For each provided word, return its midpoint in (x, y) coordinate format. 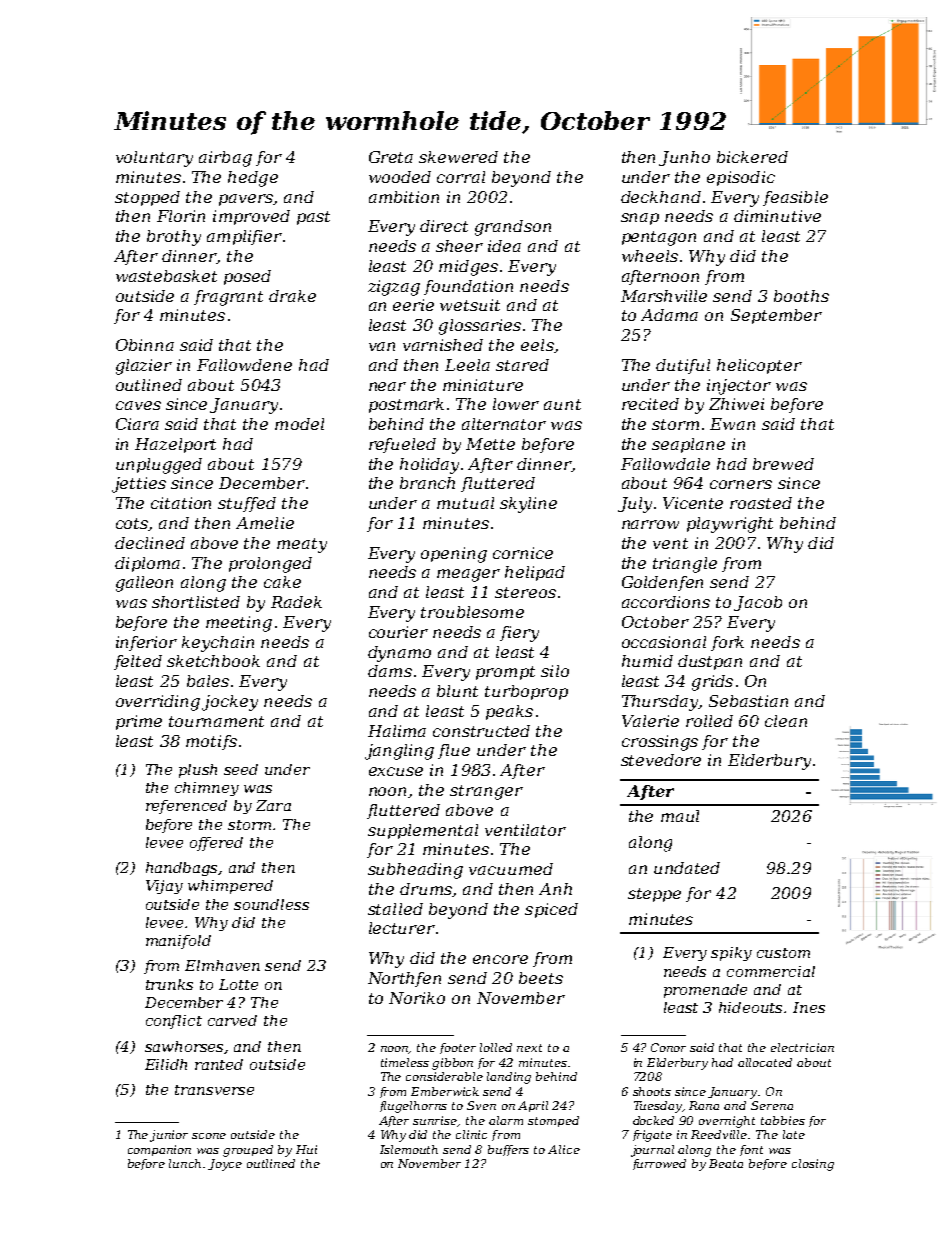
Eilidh (166, 1064)
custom (783, 953)
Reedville (719, 1134)
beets (541, 978)
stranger (486, 792)
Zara (273, 805)
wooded (400, 177)
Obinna (145, 345)
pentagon (659, 238)
